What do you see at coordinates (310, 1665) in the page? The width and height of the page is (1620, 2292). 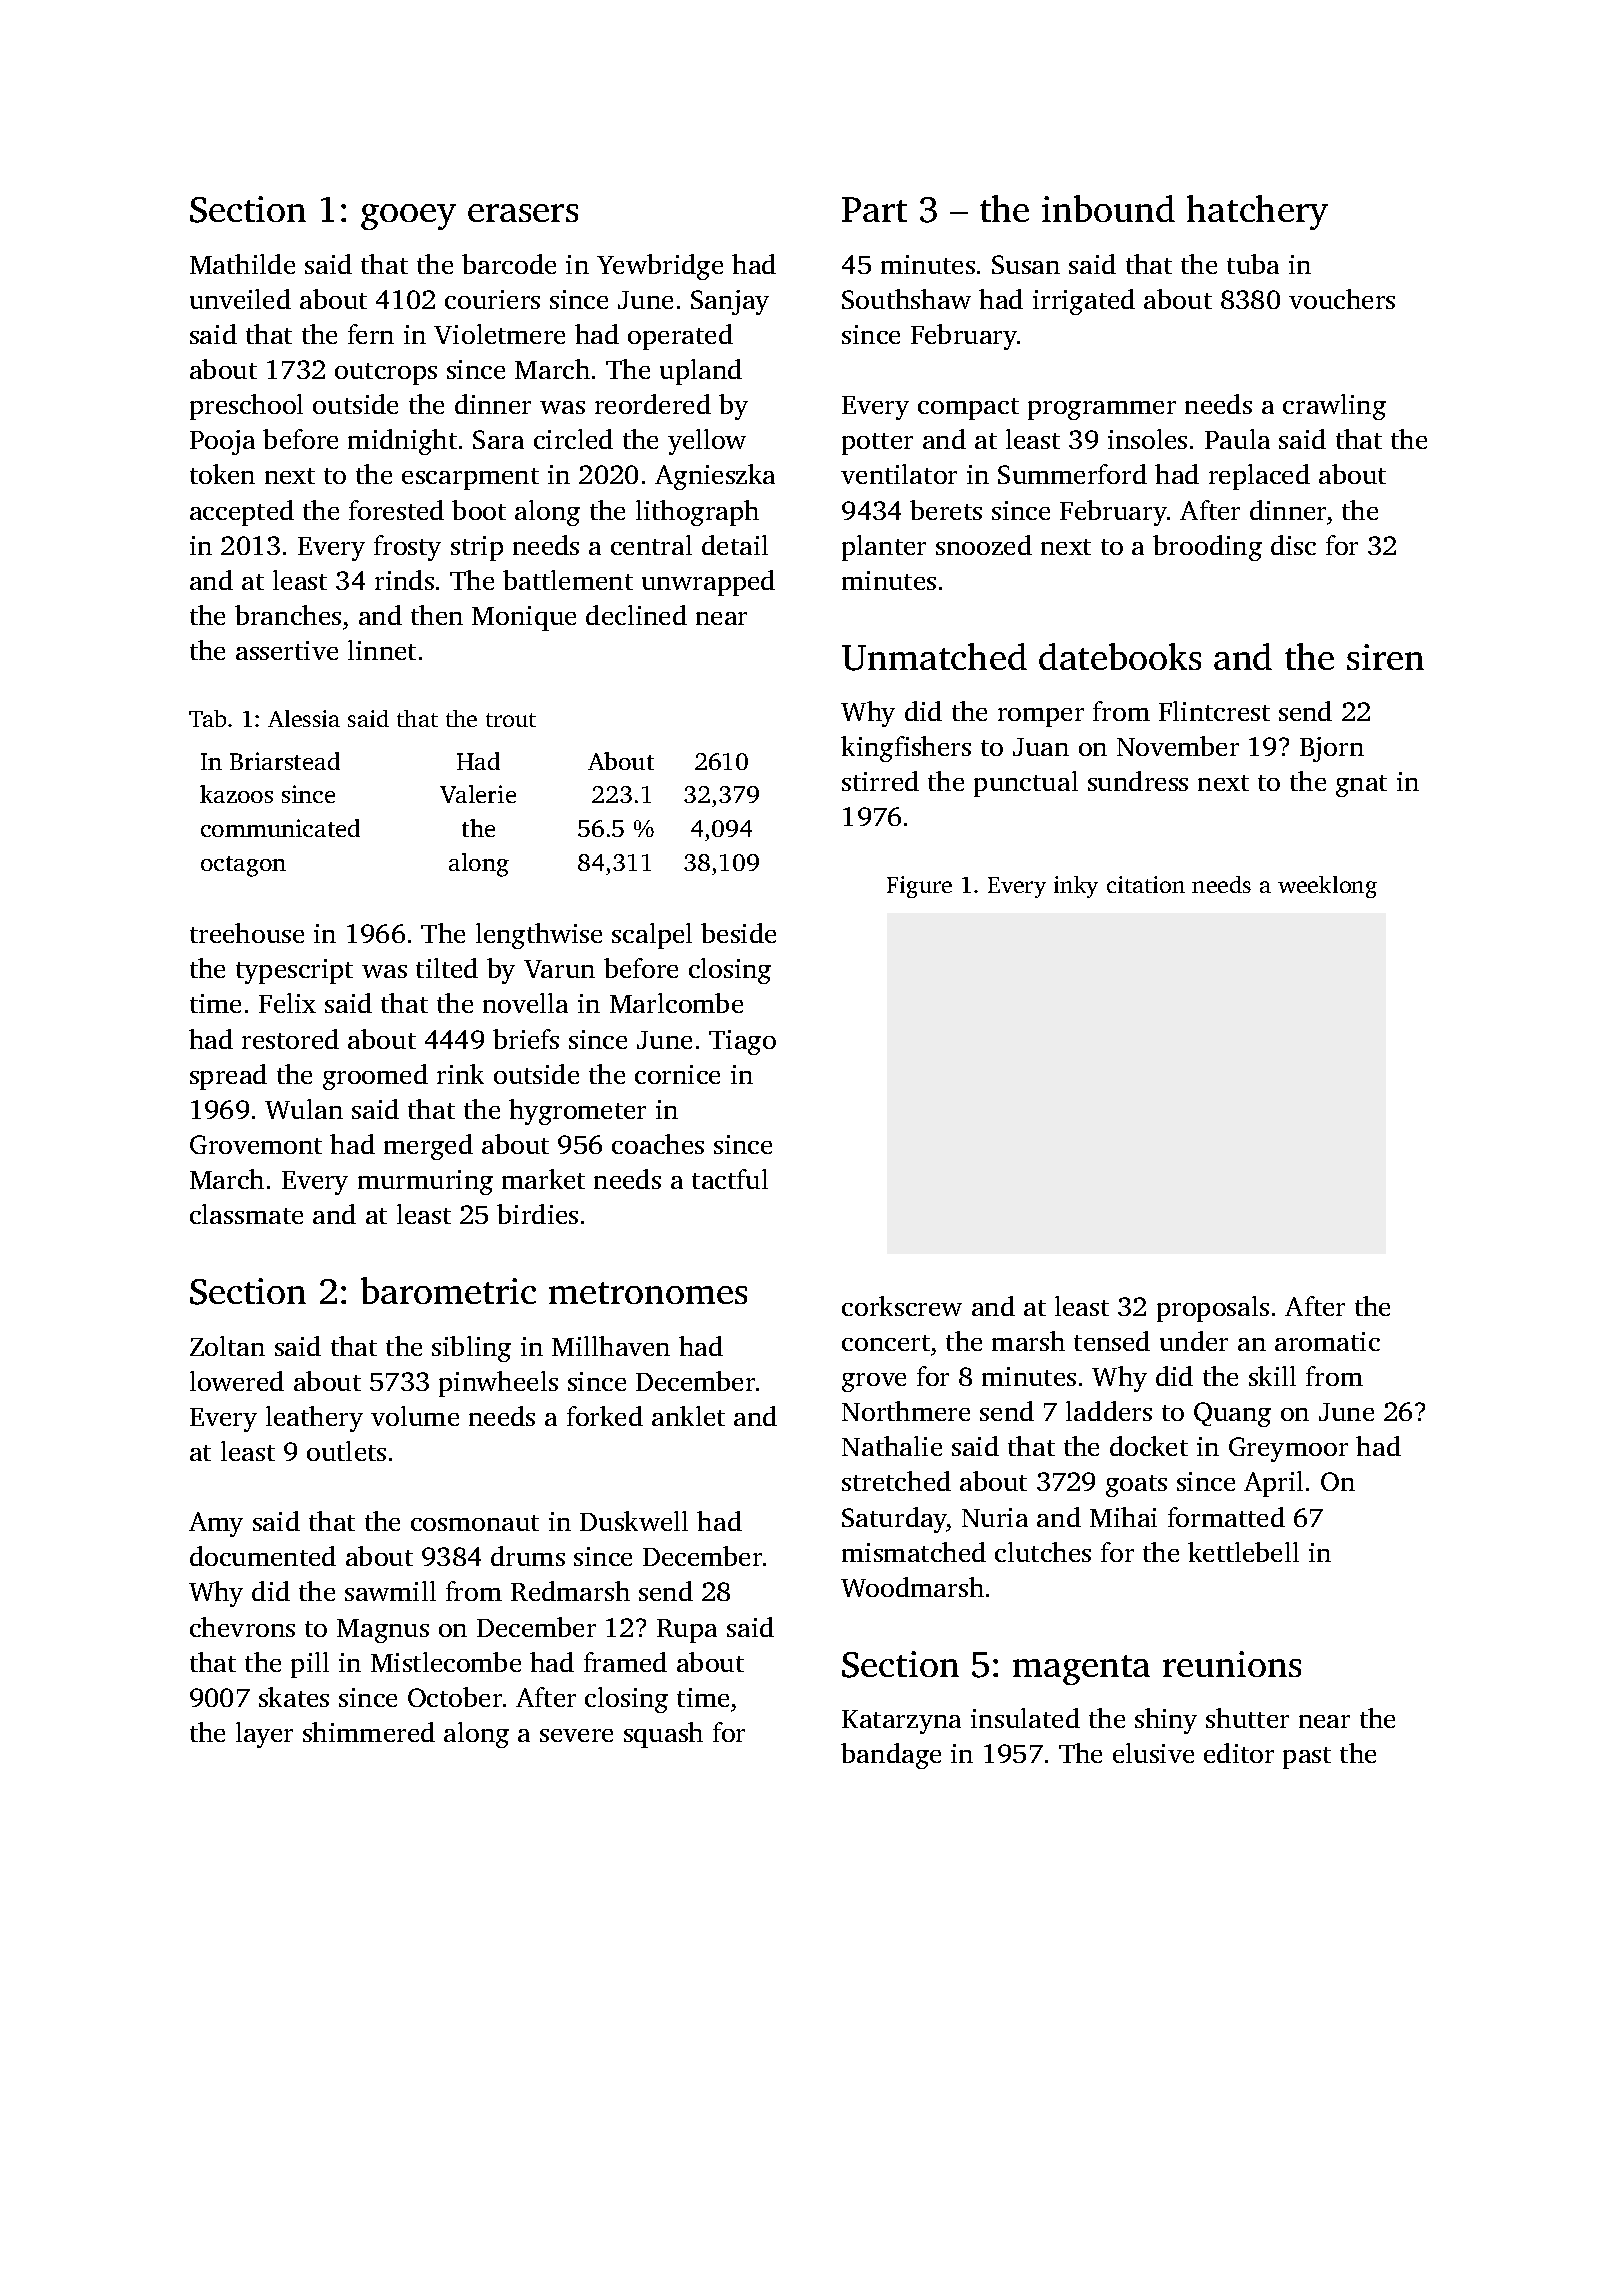 I see `pill` at bounding box center [310, 1665].
